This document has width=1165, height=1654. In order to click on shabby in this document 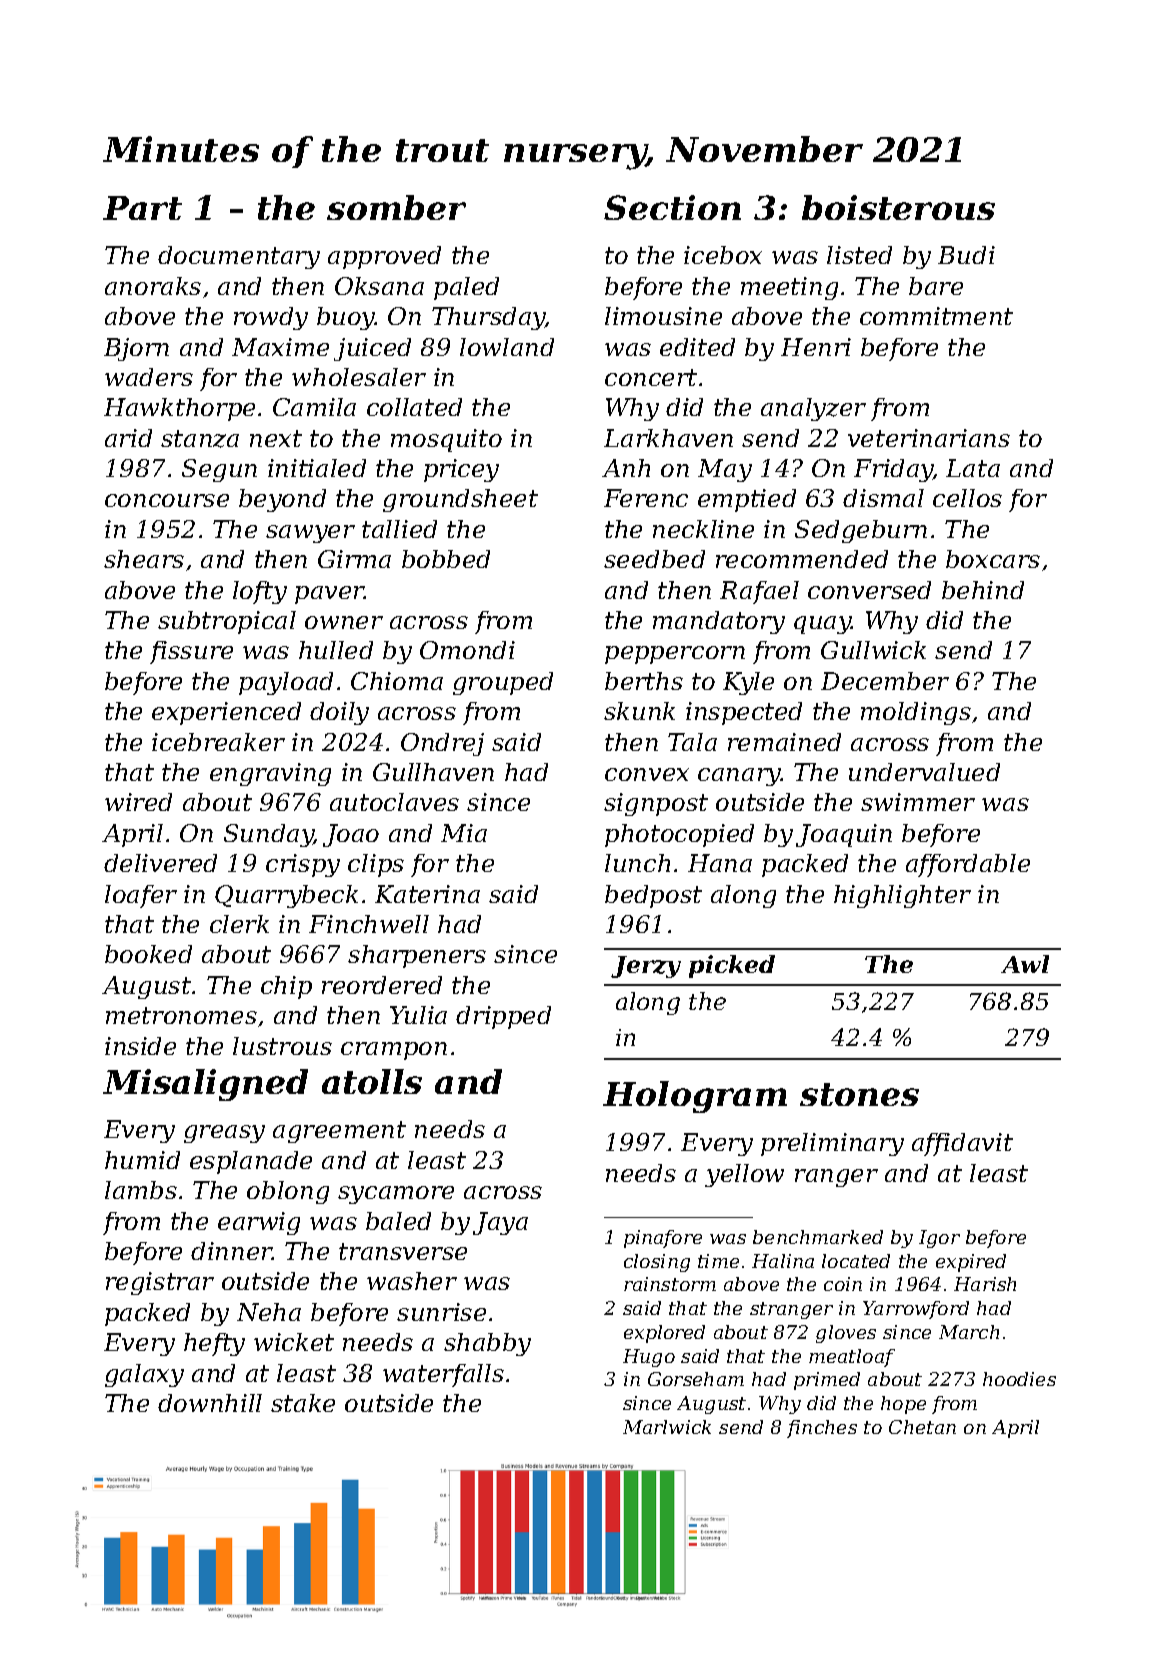, I will do `click(487, 1344)`.
